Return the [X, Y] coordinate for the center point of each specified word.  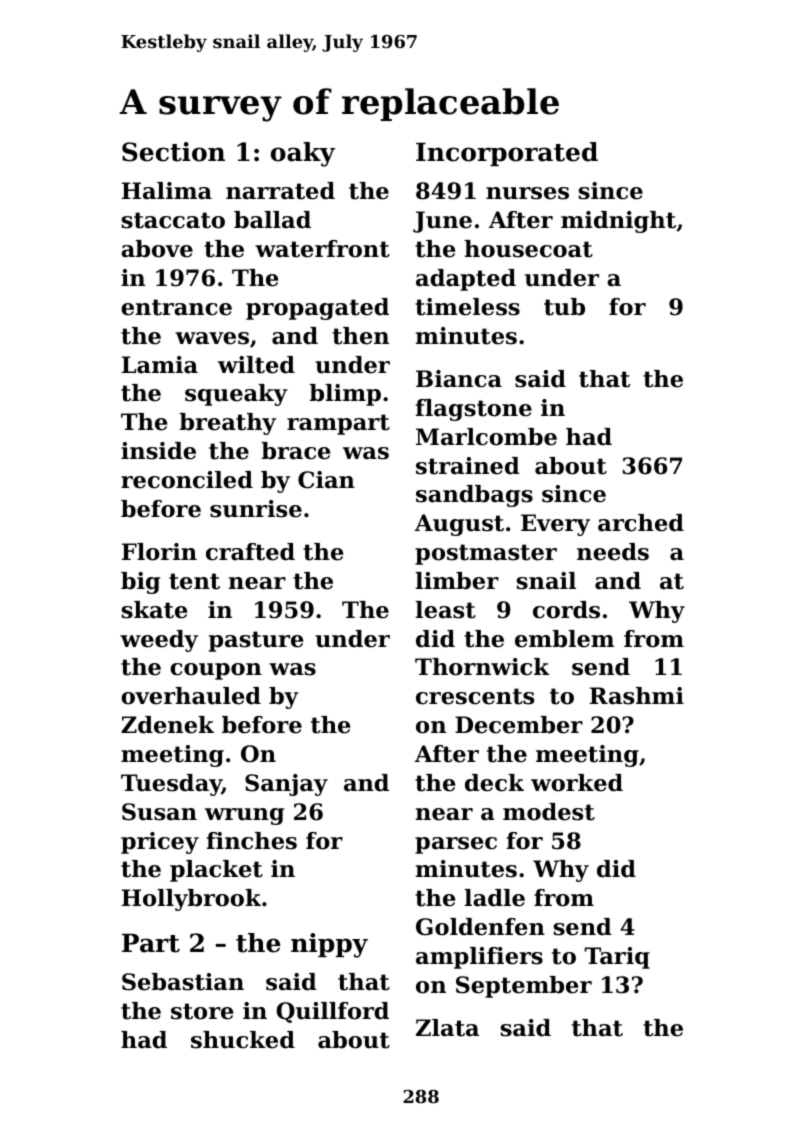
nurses [527, 193]
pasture [256, 641]
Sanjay [286, 785]
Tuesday [171, 785]
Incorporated [507, 154]
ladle [495, 898]
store [202, 1011]
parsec [456, 845]
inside [158, 451]
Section [173, 152]
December [519, 725]
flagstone [474, 410]
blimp [345, 395]
